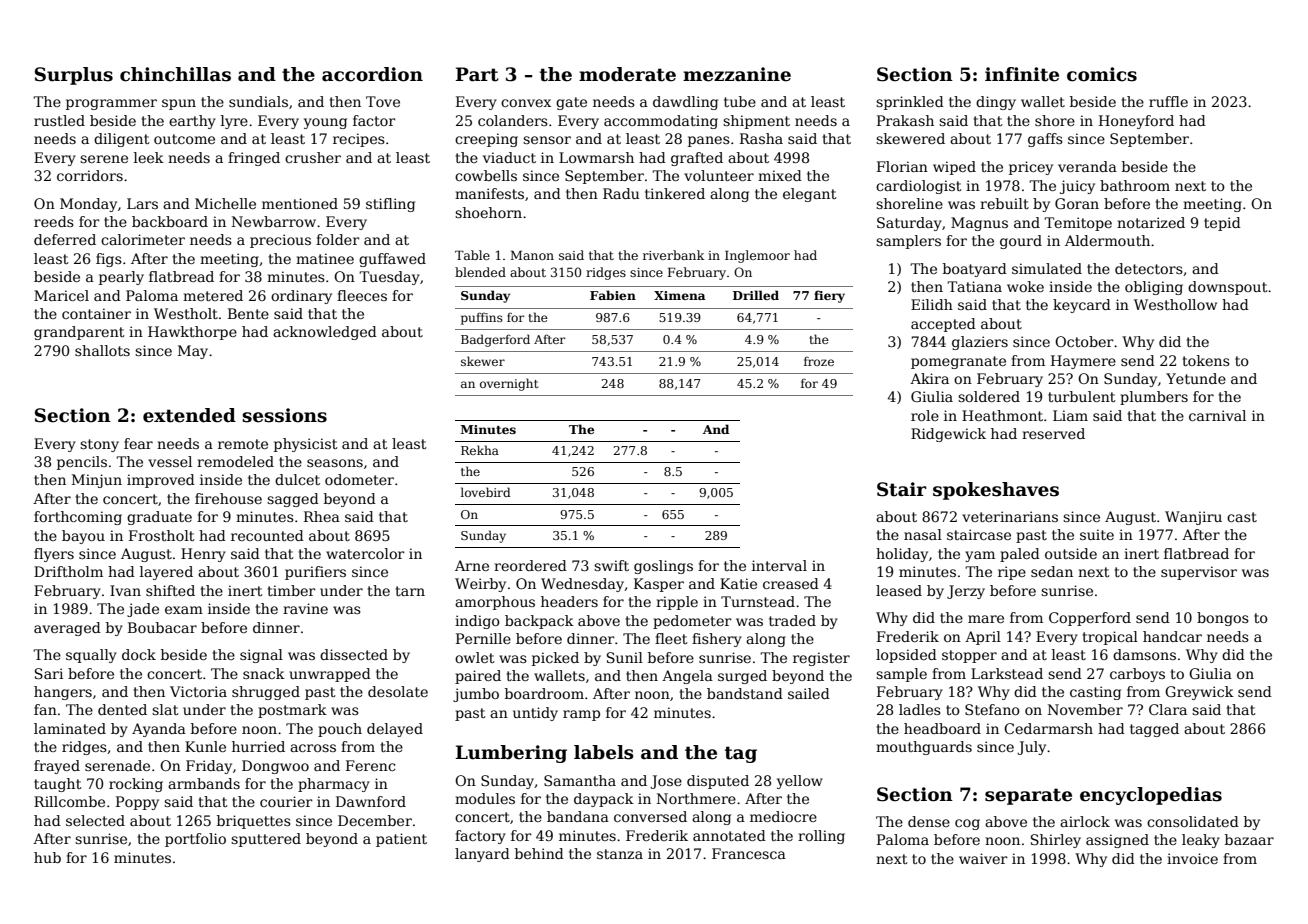 The width and height of the screenshot is (1308, 924). I want to click on lovebird, so click(486, 492).
